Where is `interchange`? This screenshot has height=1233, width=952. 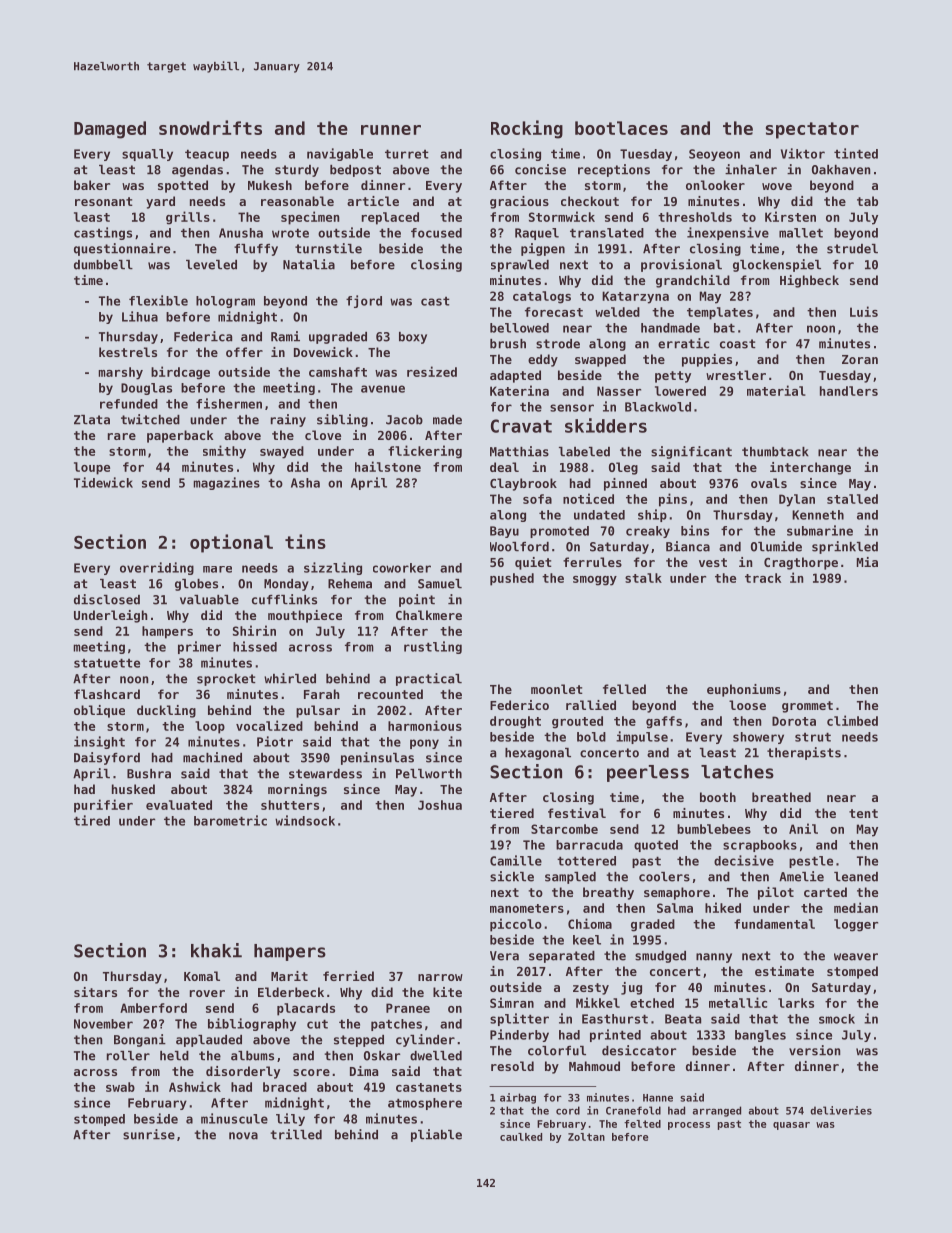 interchange is located at coordinates (810, 468).
